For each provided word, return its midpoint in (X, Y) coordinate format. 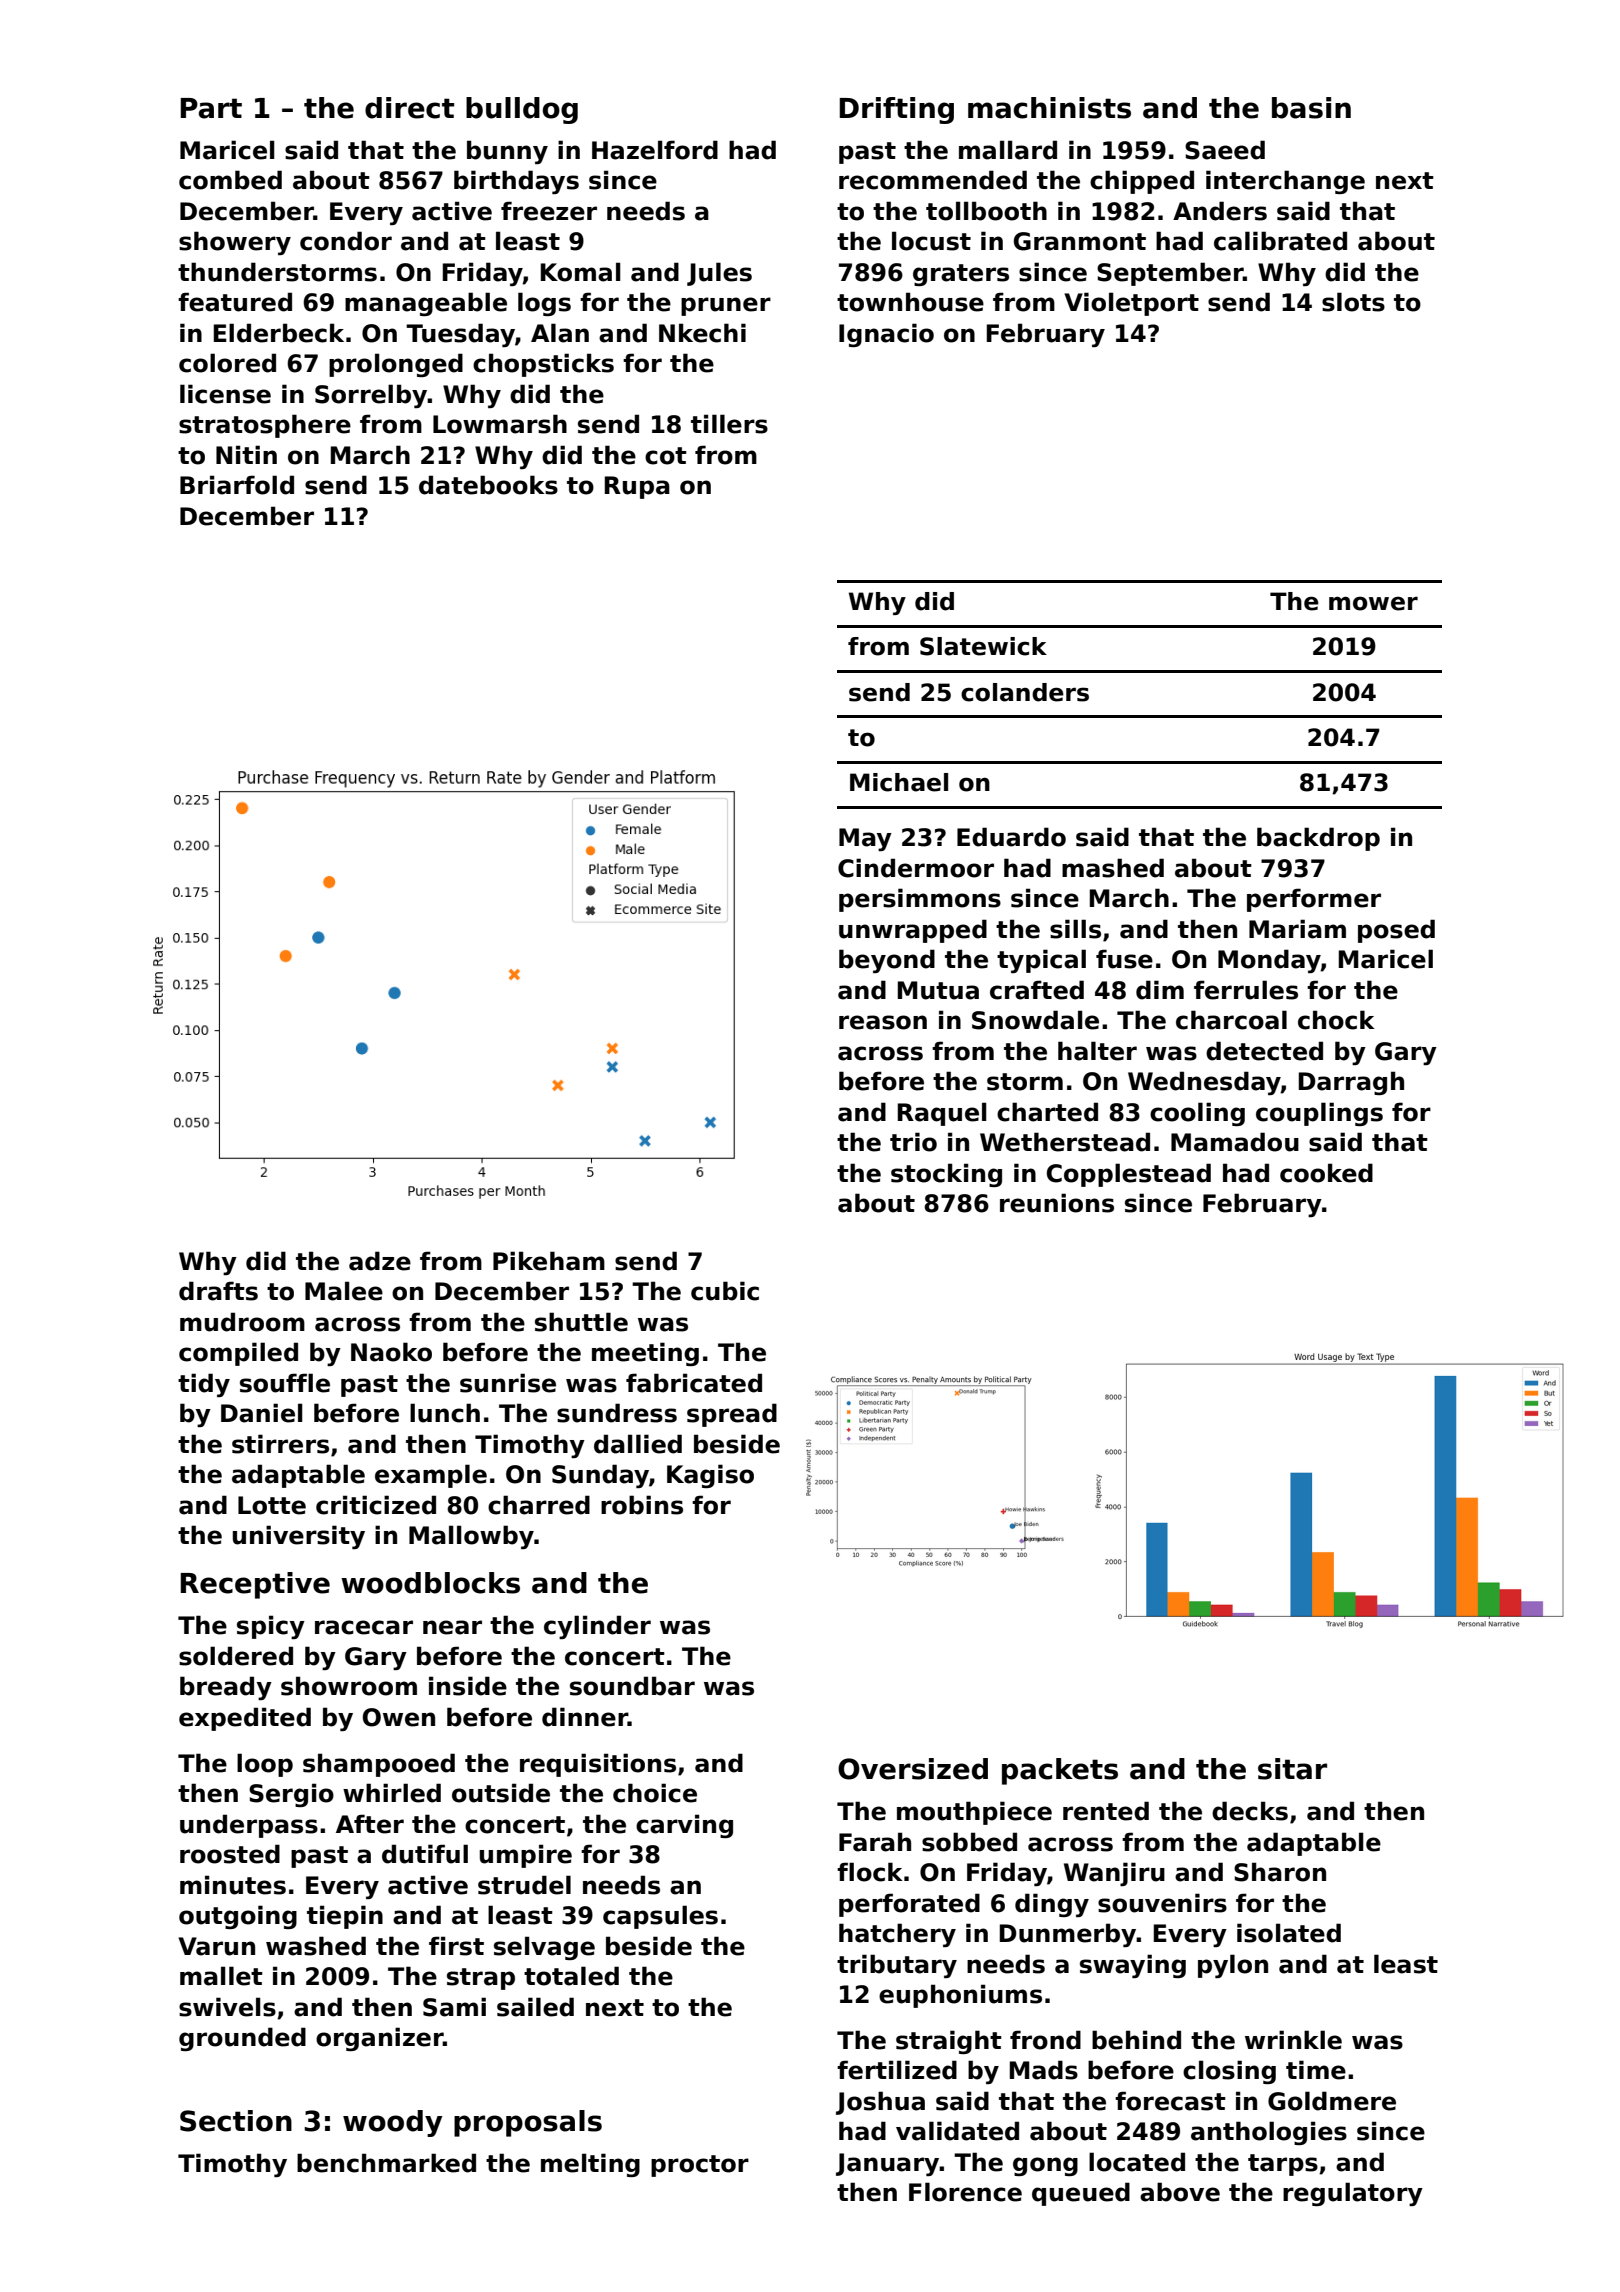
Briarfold (237, 485)
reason (883, 1022)
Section (236, 2121)
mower (1373, 603)
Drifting (896, 110)
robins (642, 1505)
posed (1396, 931)
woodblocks (430, 1583)
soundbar (632, 1686)
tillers (729, 424)
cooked (1326, 1173)
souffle (285, 1383)
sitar (1292, 1769)
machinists (1049, 108)
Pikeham (549, 1261)
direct (409, 108)
